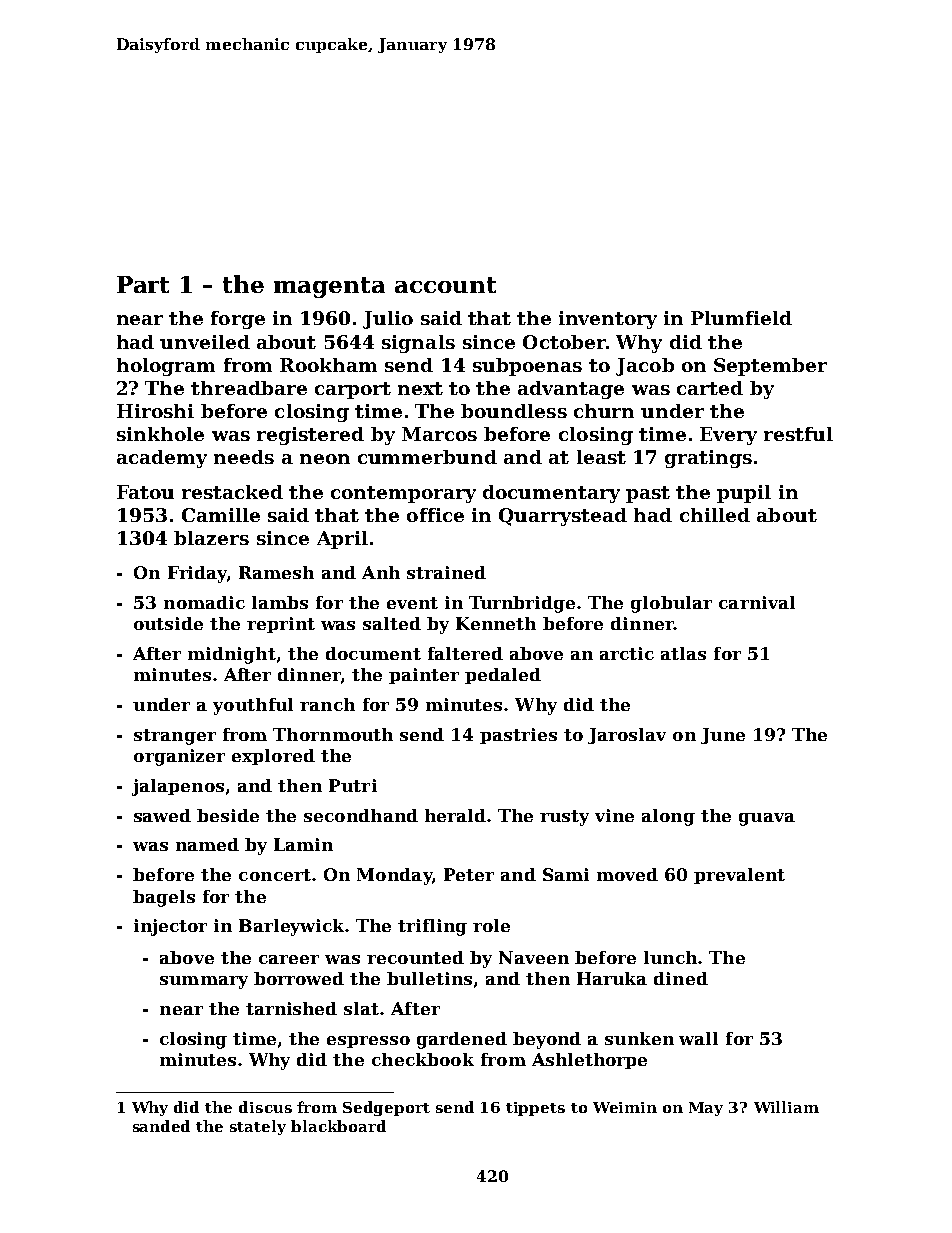 The height and width of the document is (1233, 952). Describe the element at coordinates (683, 653) in the document. I see `atlas` at that location.
